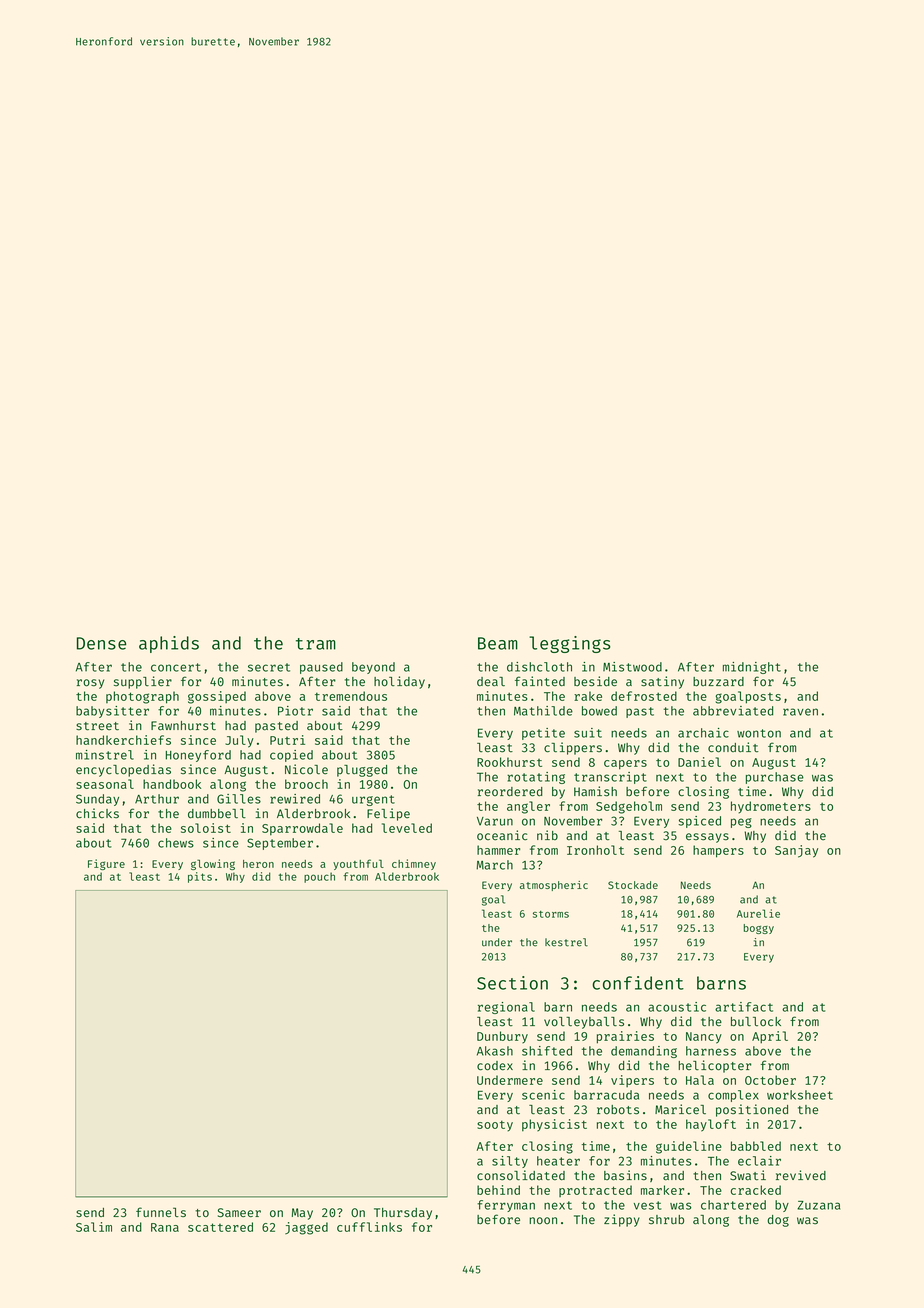  Describe the element at coordinates (498, 643) in the page. I see `Beam` at that location.
